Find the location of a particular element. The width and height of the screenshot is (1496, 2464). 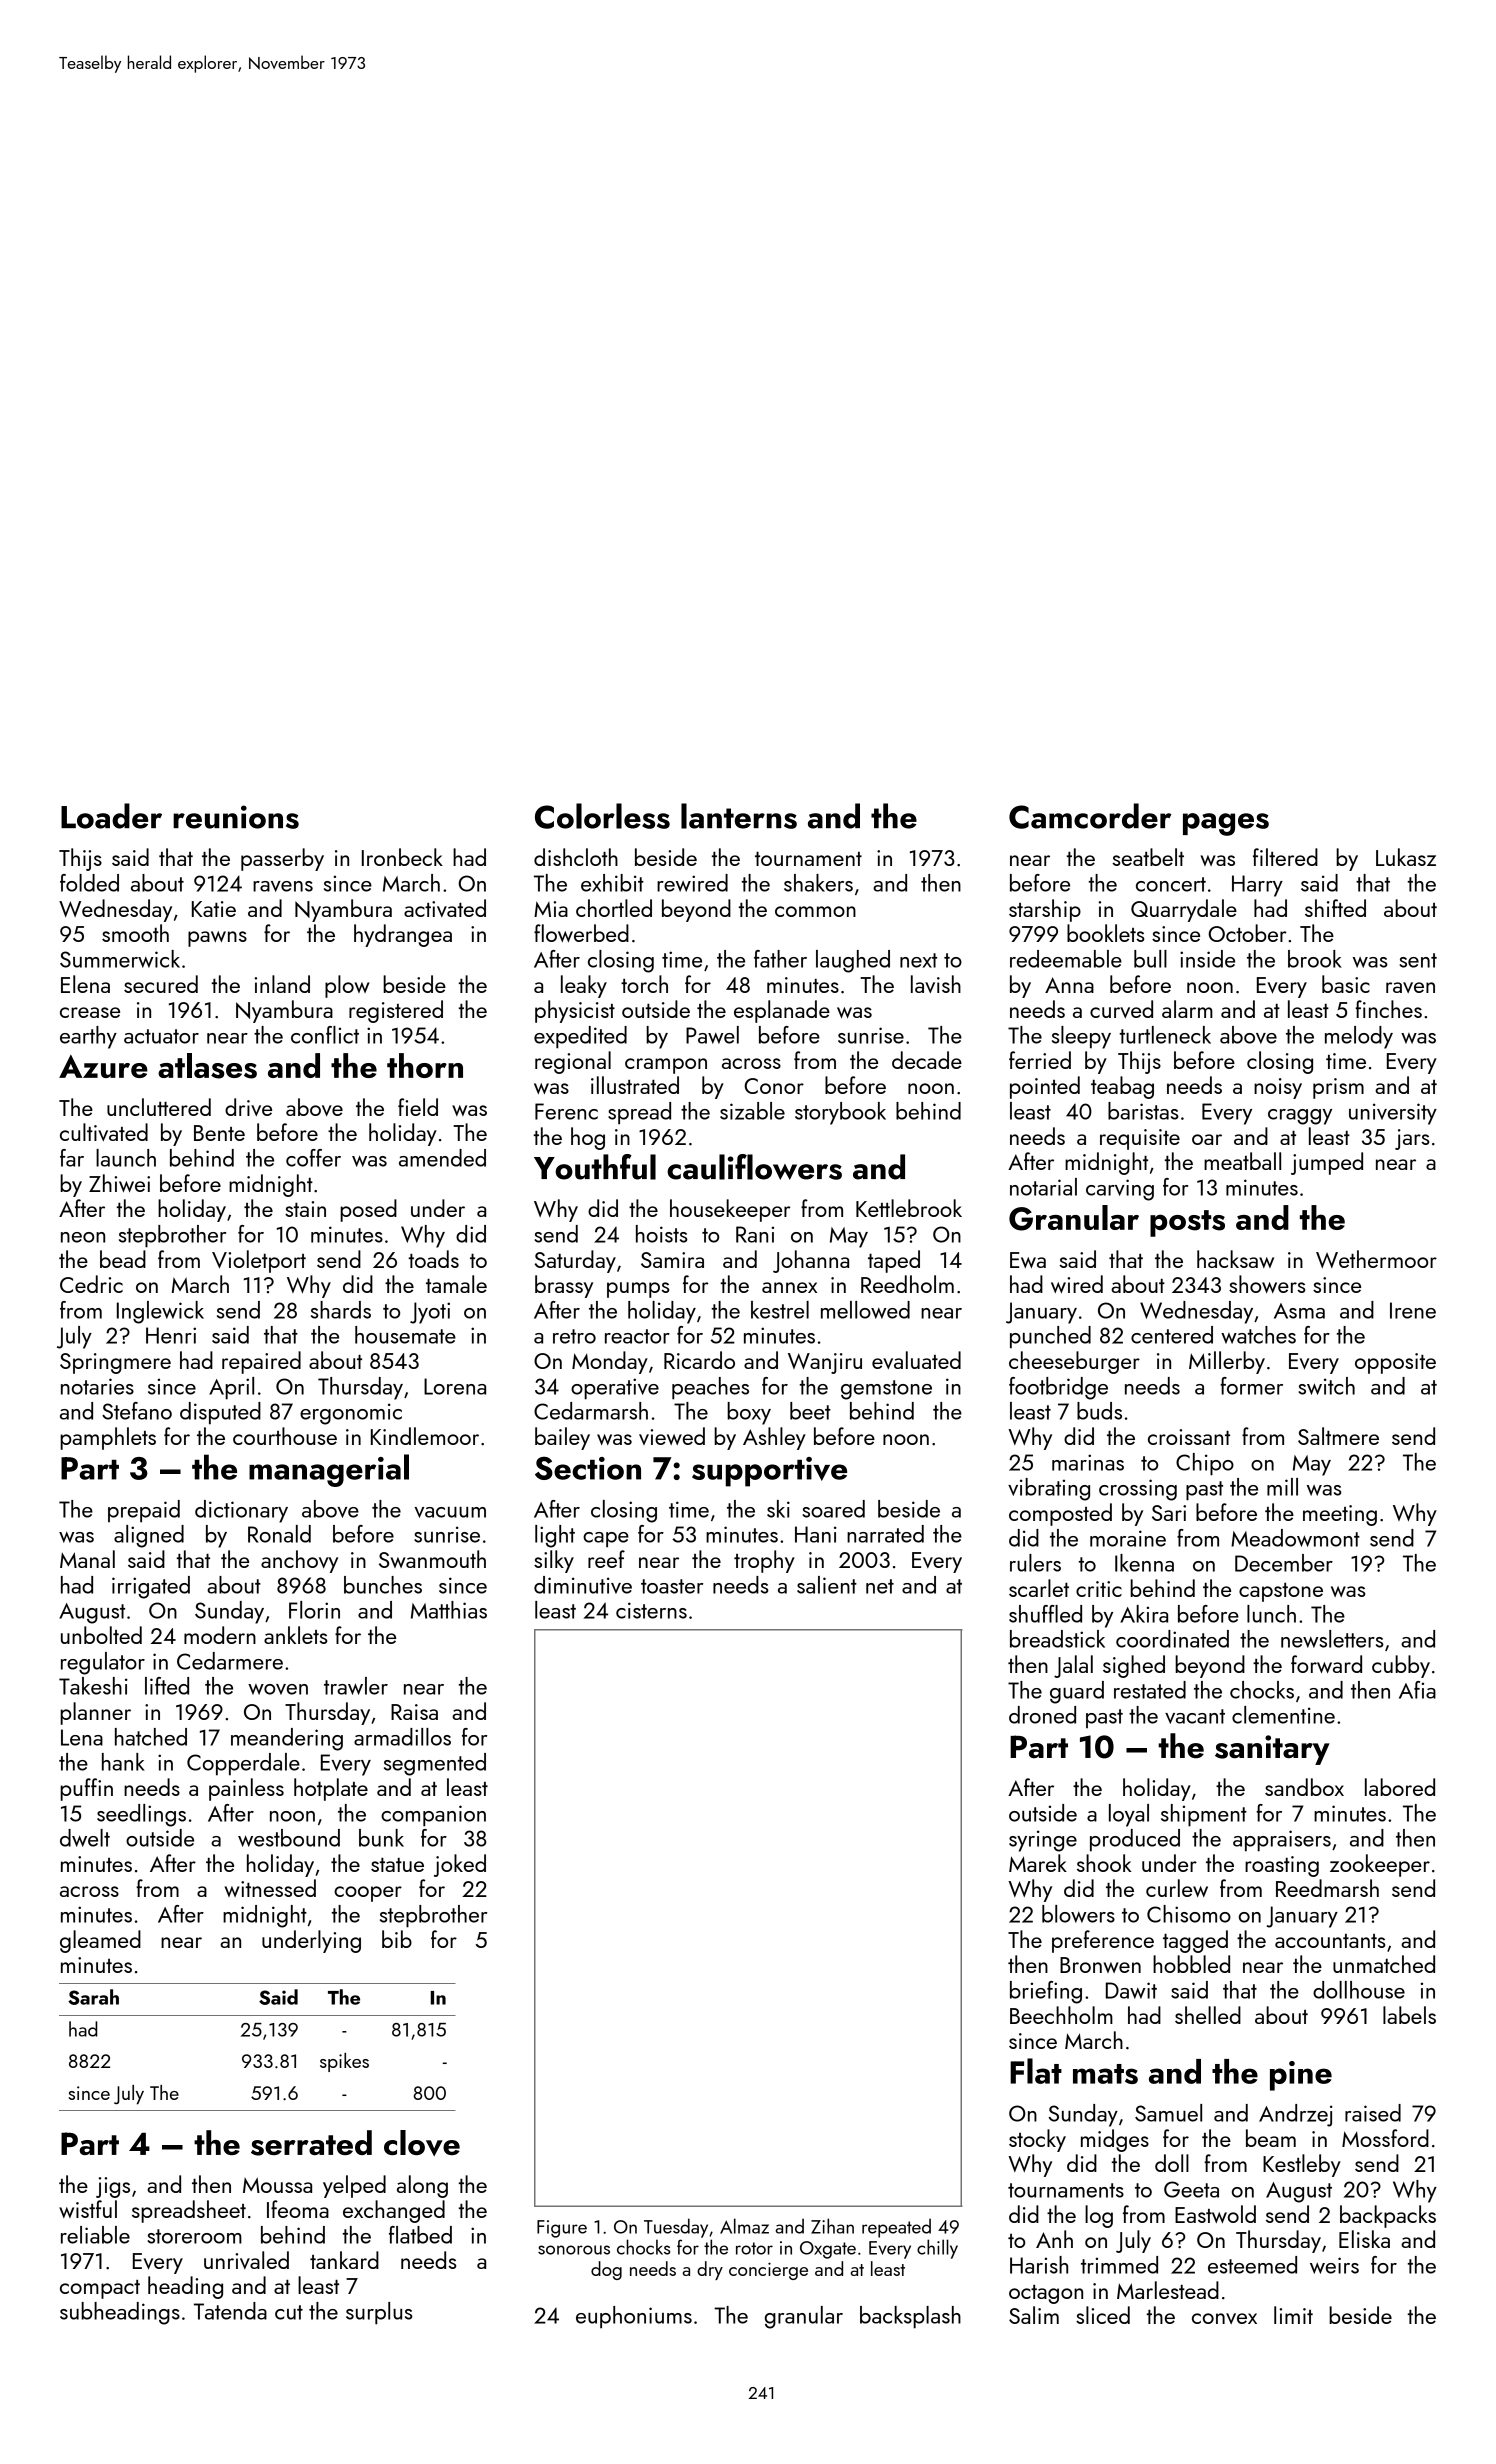

toaster is located at coordinates (672, 1586).
